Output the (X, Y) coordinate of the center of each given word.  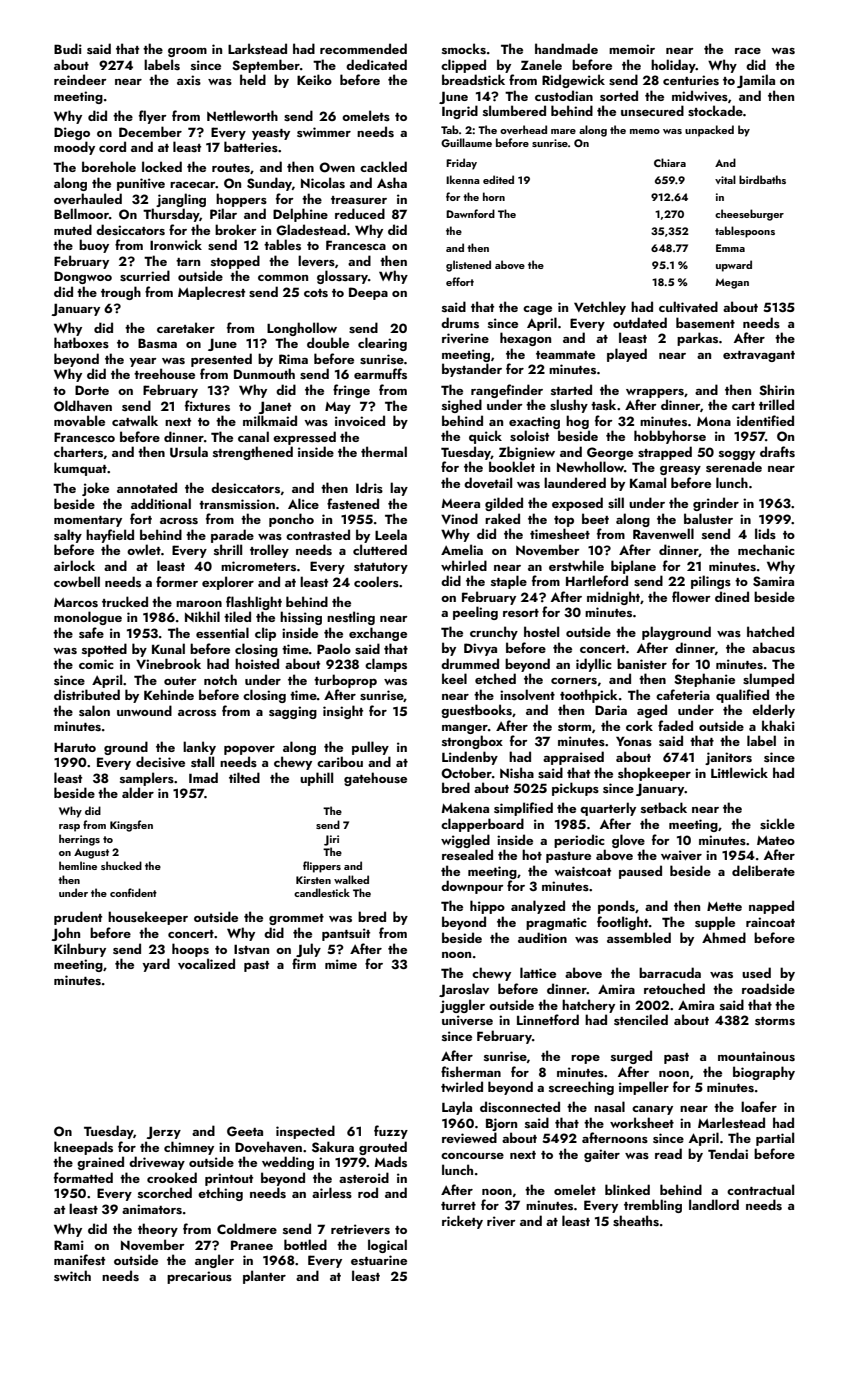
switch (72, 1275)
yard (156, 965)
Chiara (670, 162)
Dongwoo (83, 277)
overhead (523, 129)
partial (775, 1139)
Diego (72, 133)
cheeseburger (749, 215)
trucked (125, 601)
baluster (708, 518)
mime (341, 964)
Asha (392, 182)
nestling (351, 618)
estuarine (379, 1260)
